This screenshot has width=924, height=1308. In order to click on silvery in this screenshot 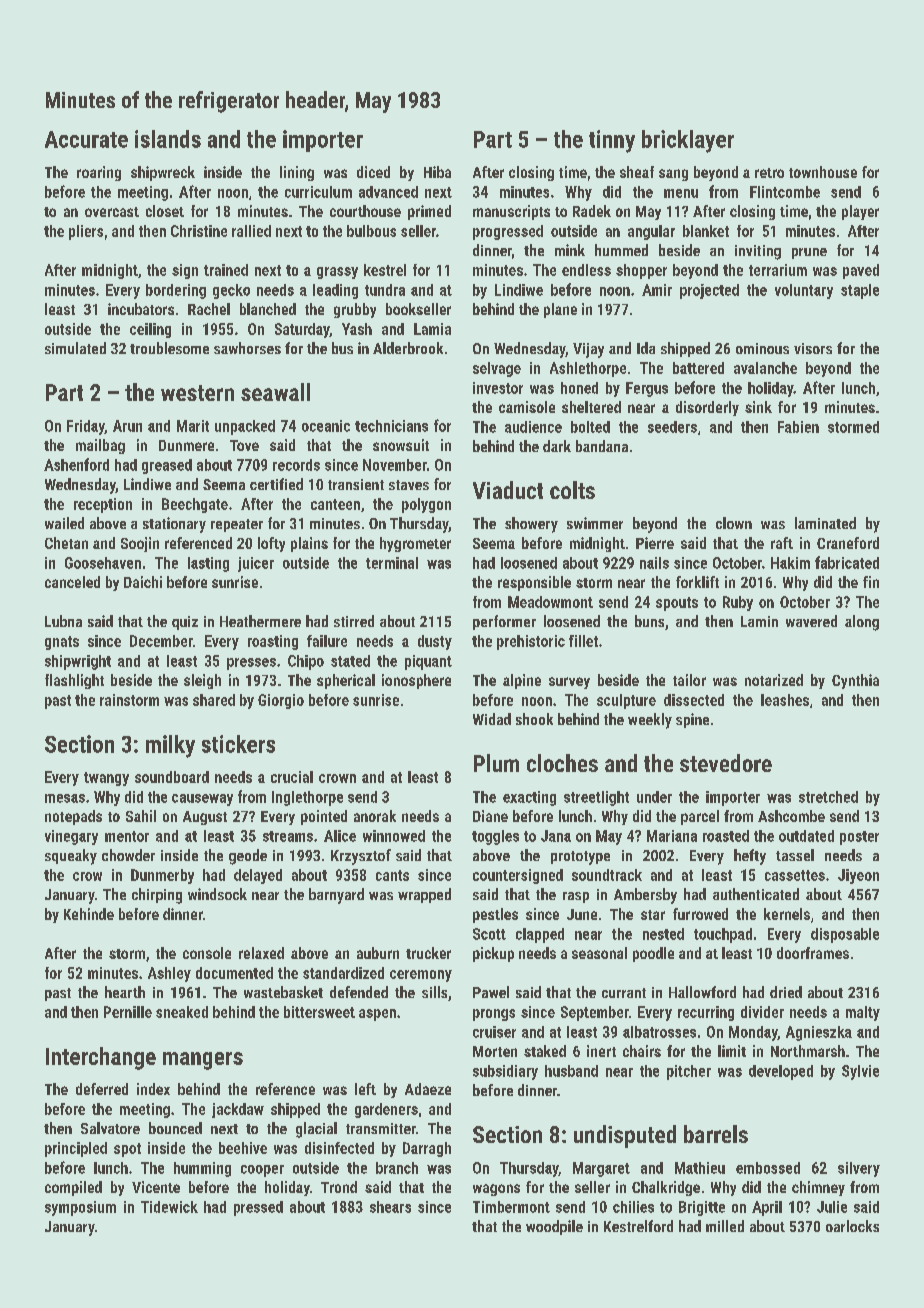, I will do `click(859, 1169)`.
